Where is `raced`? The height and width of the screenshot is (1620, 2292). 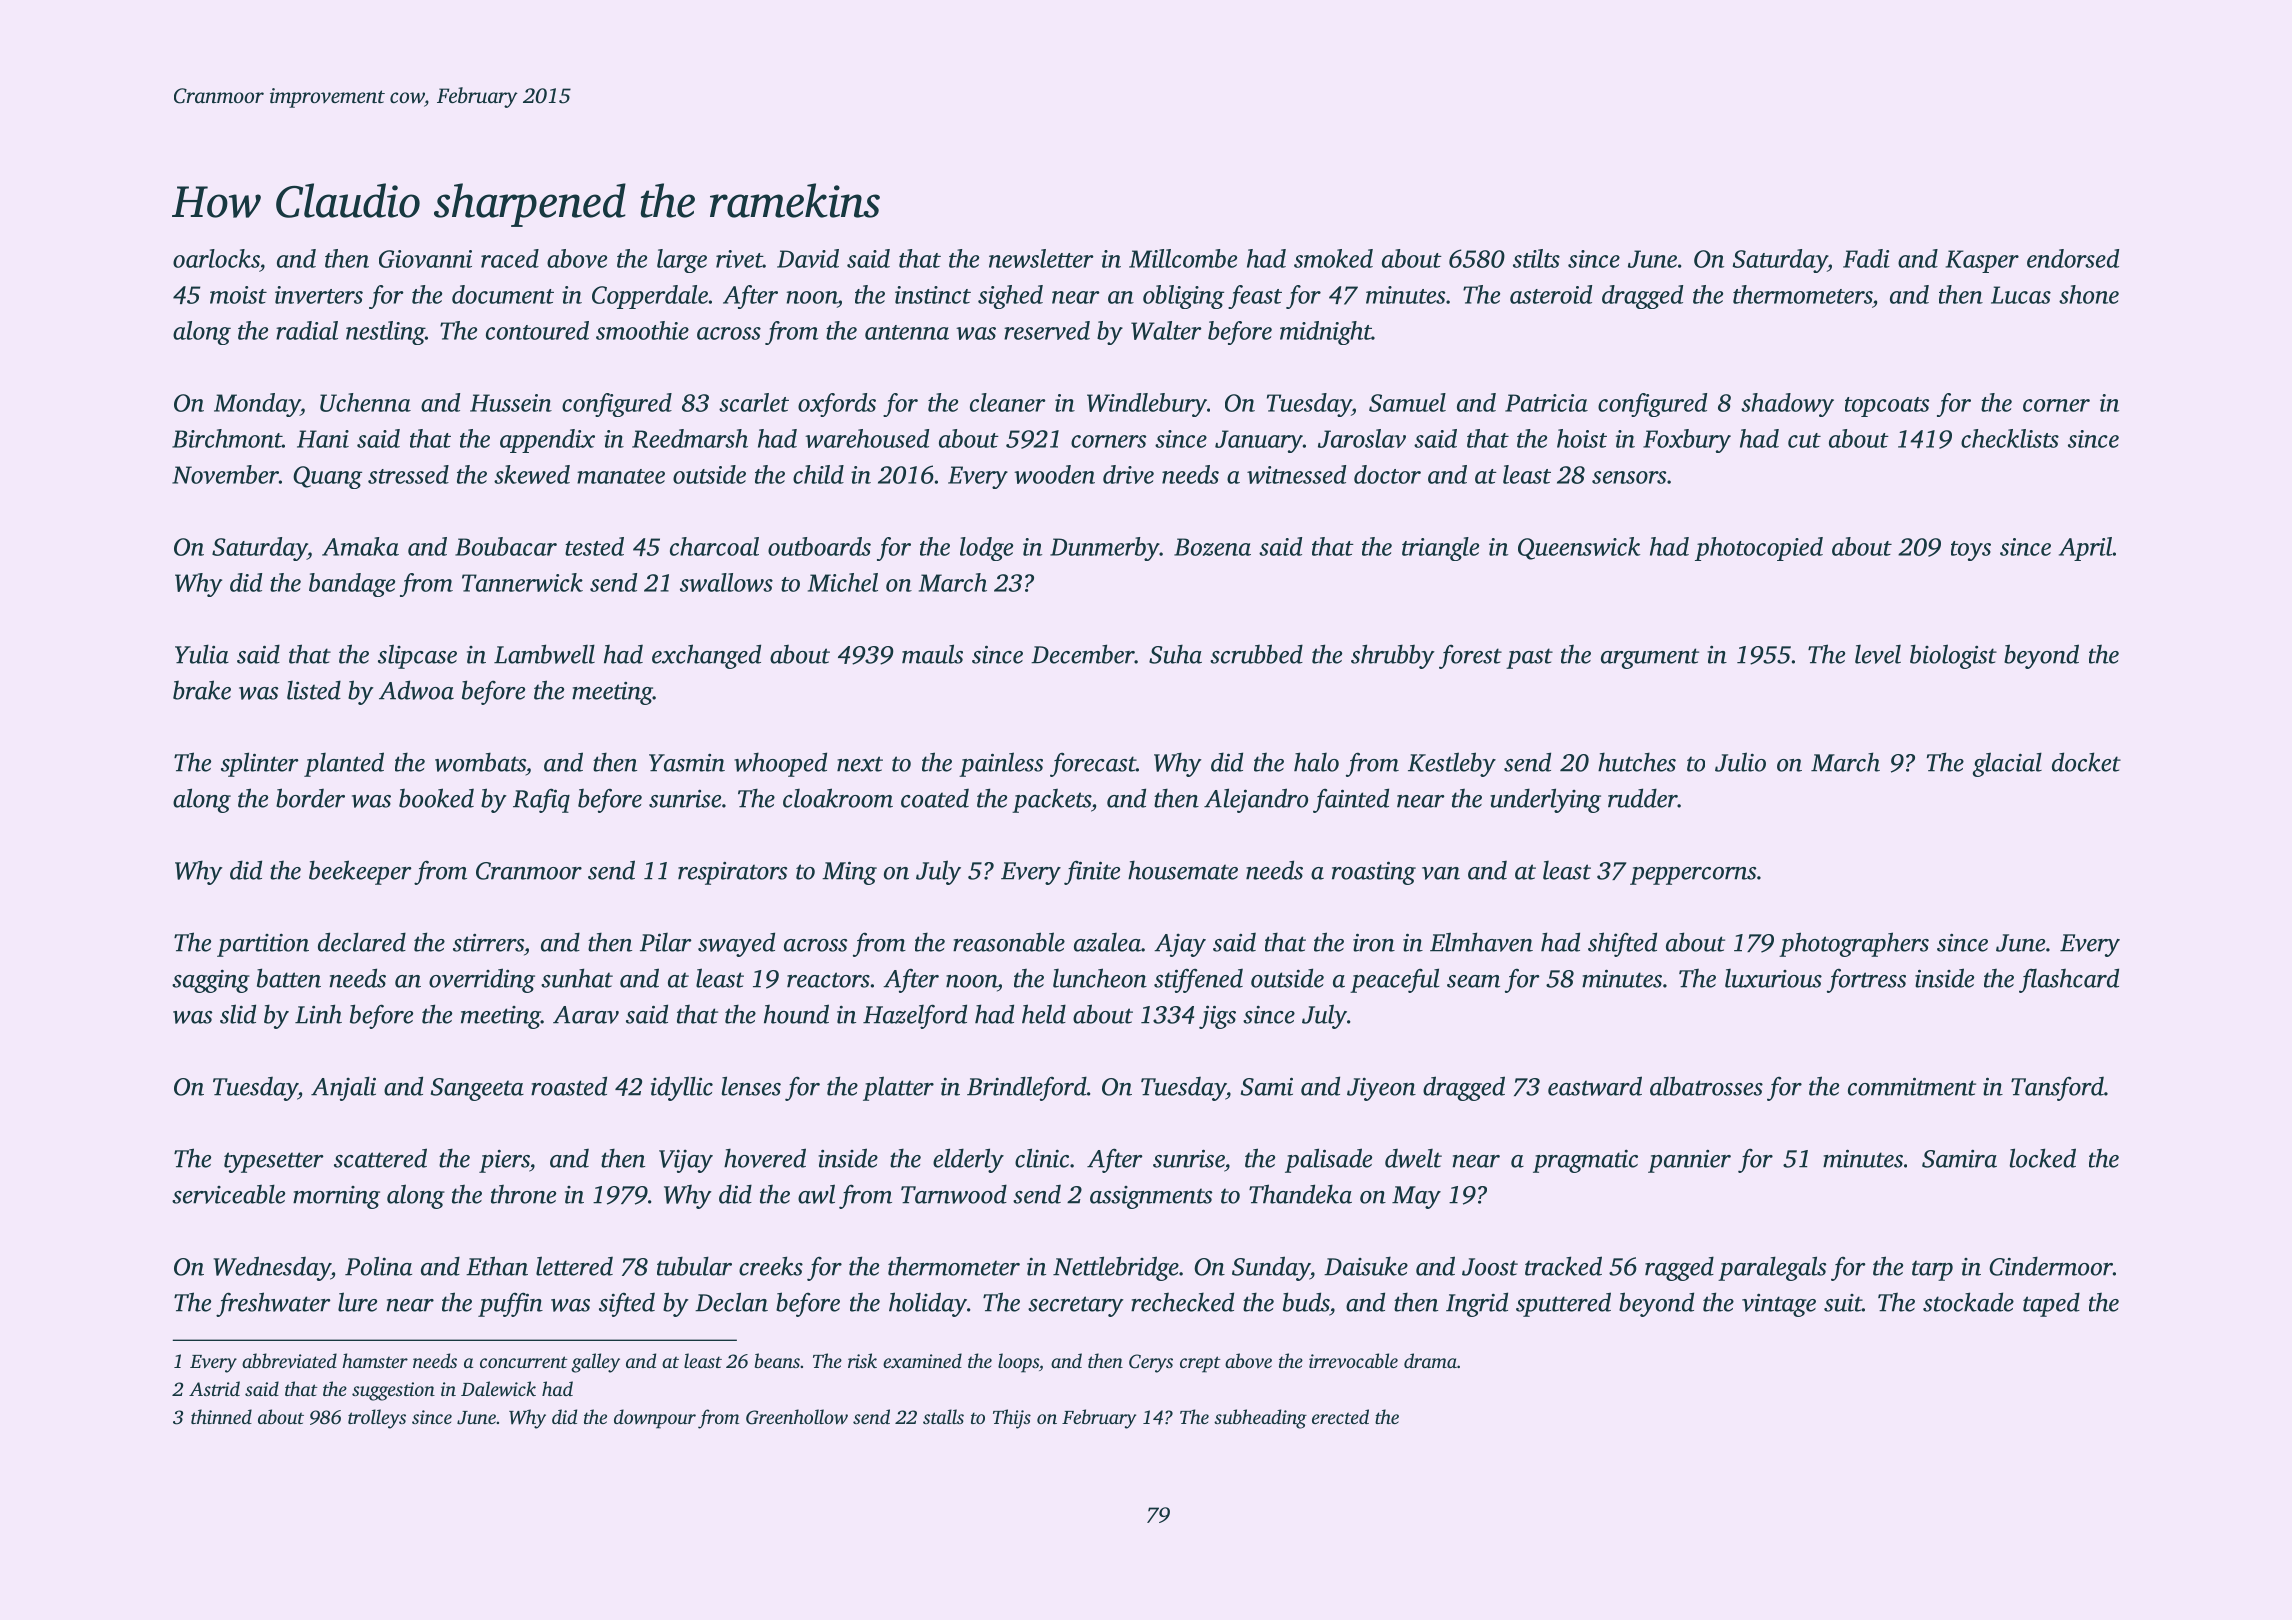
raced is located at coordinates (510, 258).
